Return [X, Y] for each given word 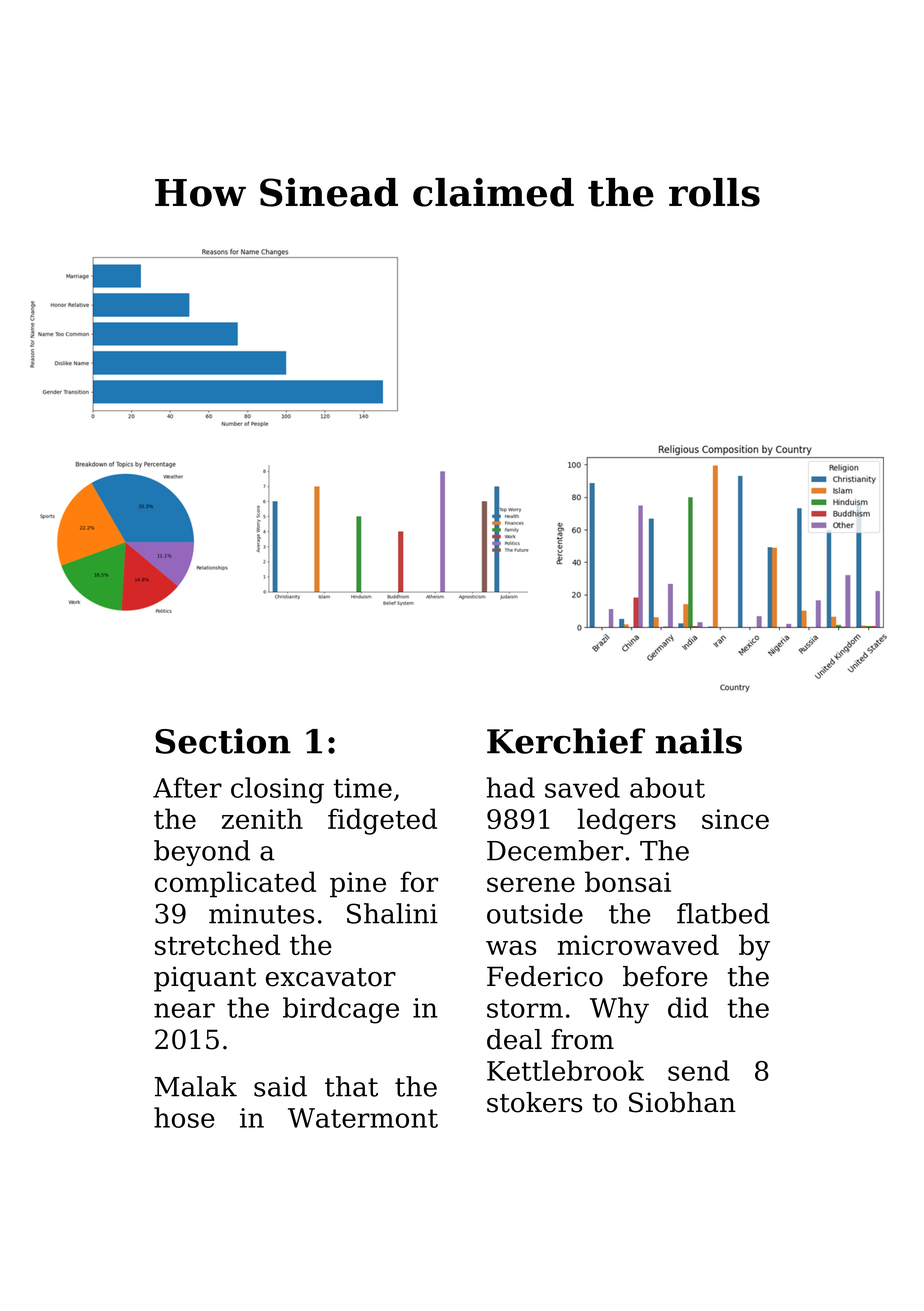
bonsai [628, 881]
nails [699, 741]
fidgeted [382, 821]
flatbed [723, 913]
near [184, 1010]
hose [184, 1117]
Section [223, 741]
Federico [545, 976]
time [362, 788]
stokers [534, 1102]
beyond [202, 853]
